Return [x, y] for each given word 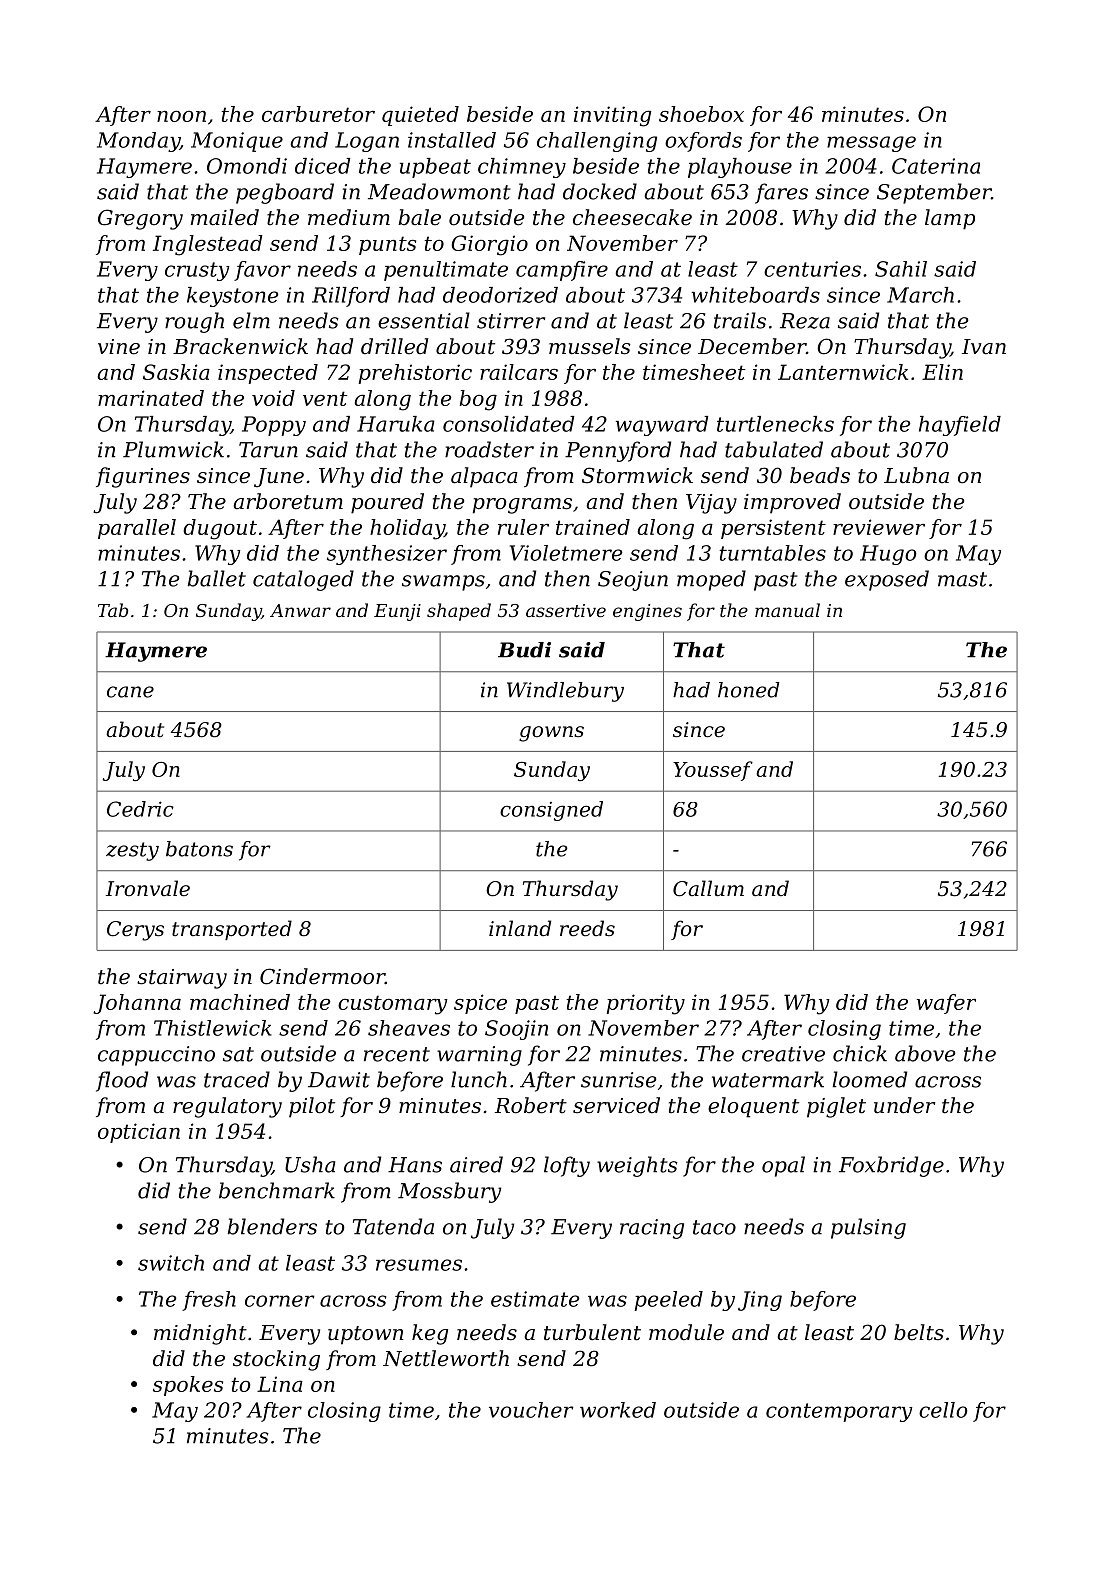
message [871, 144]
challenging [597, 142]
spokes [188, 1386]
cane [130, 692]
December [752, 346]
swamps [443, 583]
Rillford [351, 297]
